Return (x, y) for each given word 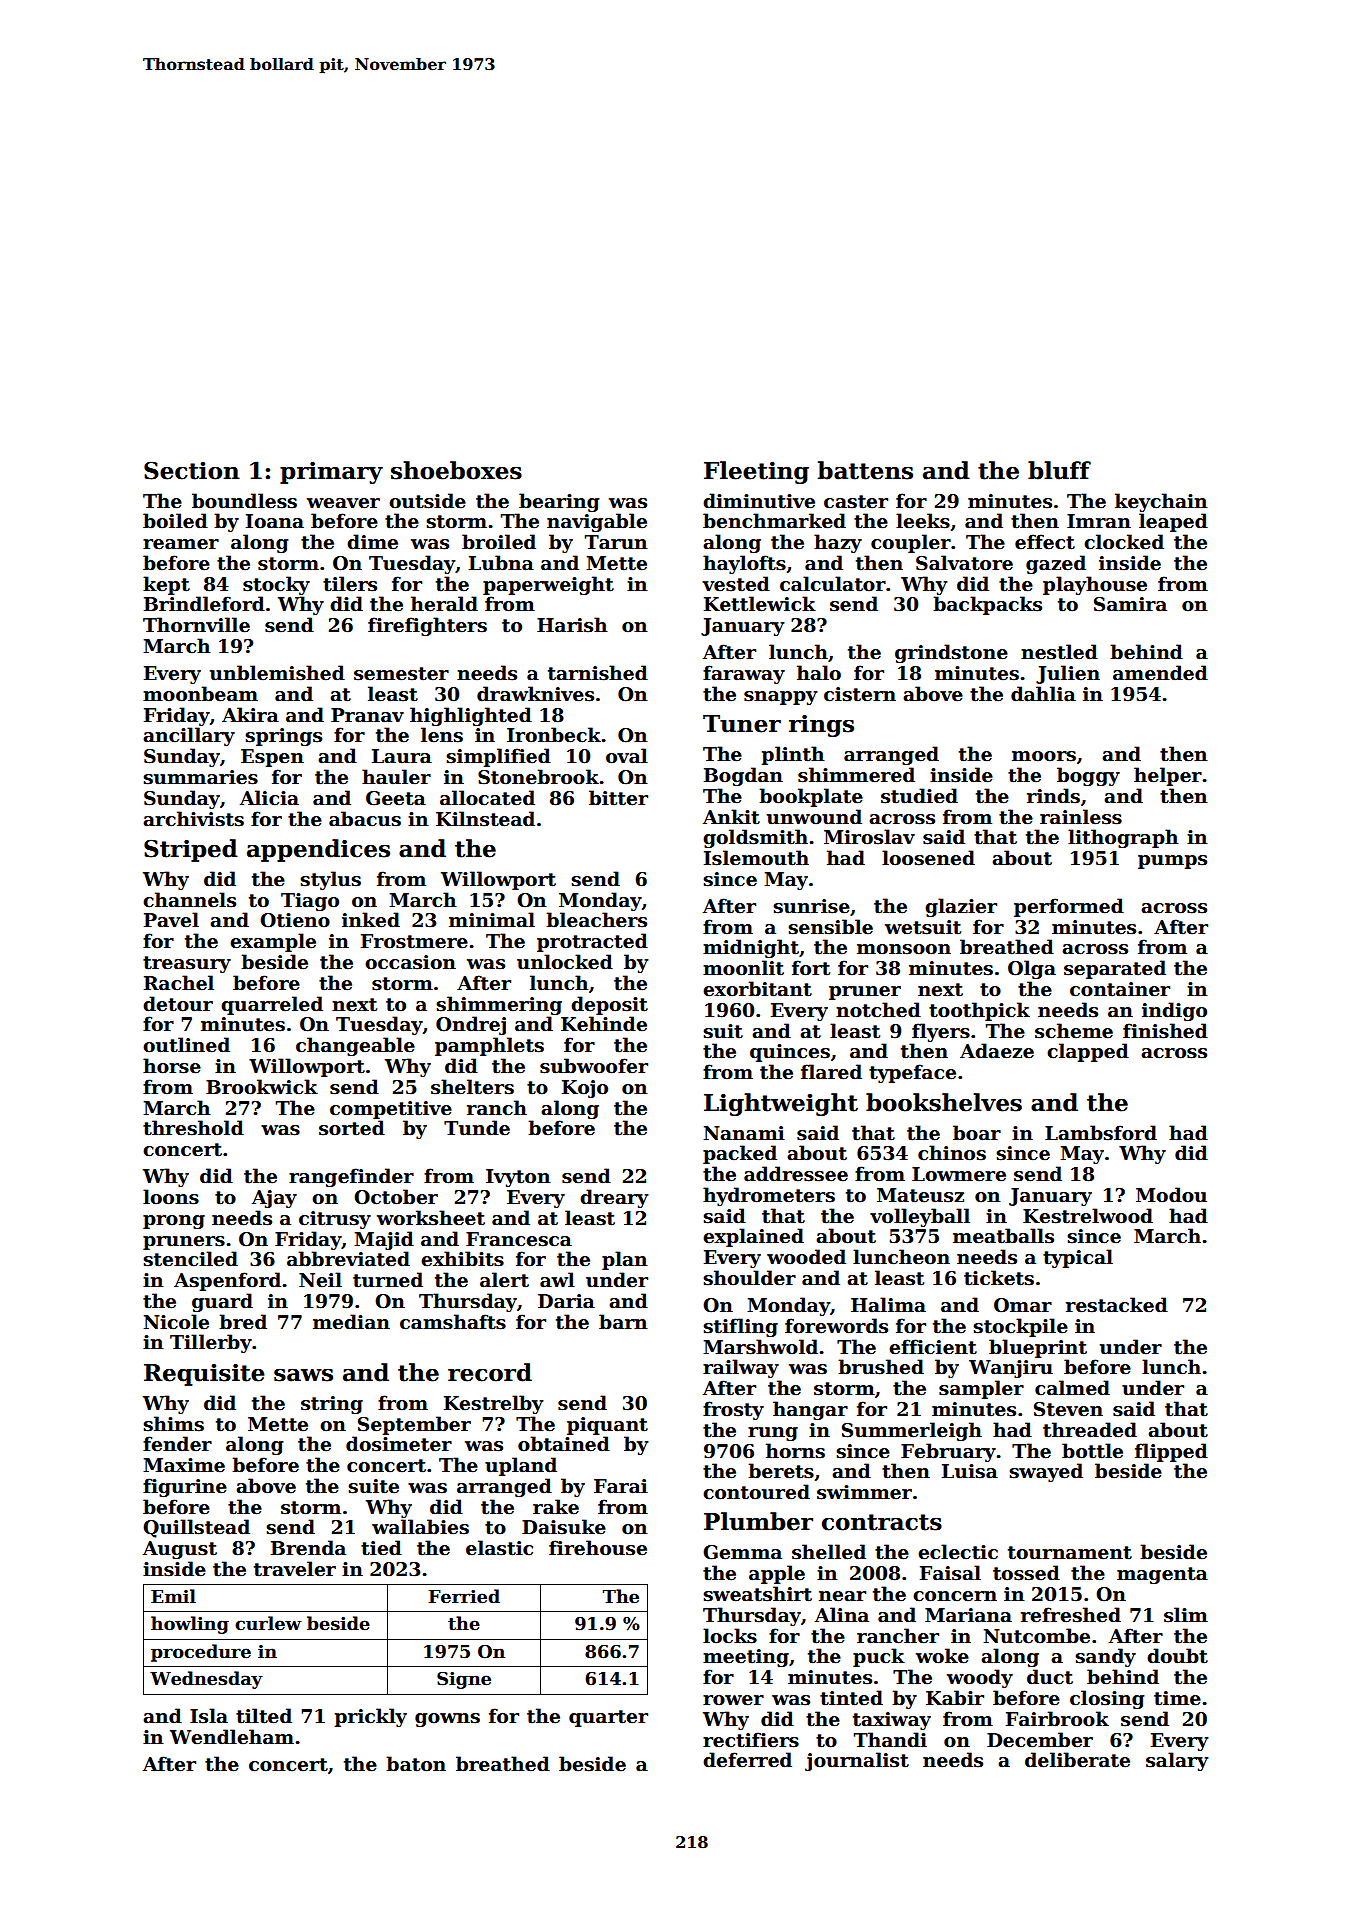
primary (331, 473)
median (351, 1322)
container (1120, 989)
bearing (559, 502)
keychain (1161, 502)
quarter (608, 1718)
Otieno (295, 920)
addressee (796, 1174)
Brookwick (262, 1087)
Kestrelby (493, 1404)
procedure (201, 1653)
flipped (1171, 1452)
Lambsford (1101, 1133)
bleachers (596, 920)
